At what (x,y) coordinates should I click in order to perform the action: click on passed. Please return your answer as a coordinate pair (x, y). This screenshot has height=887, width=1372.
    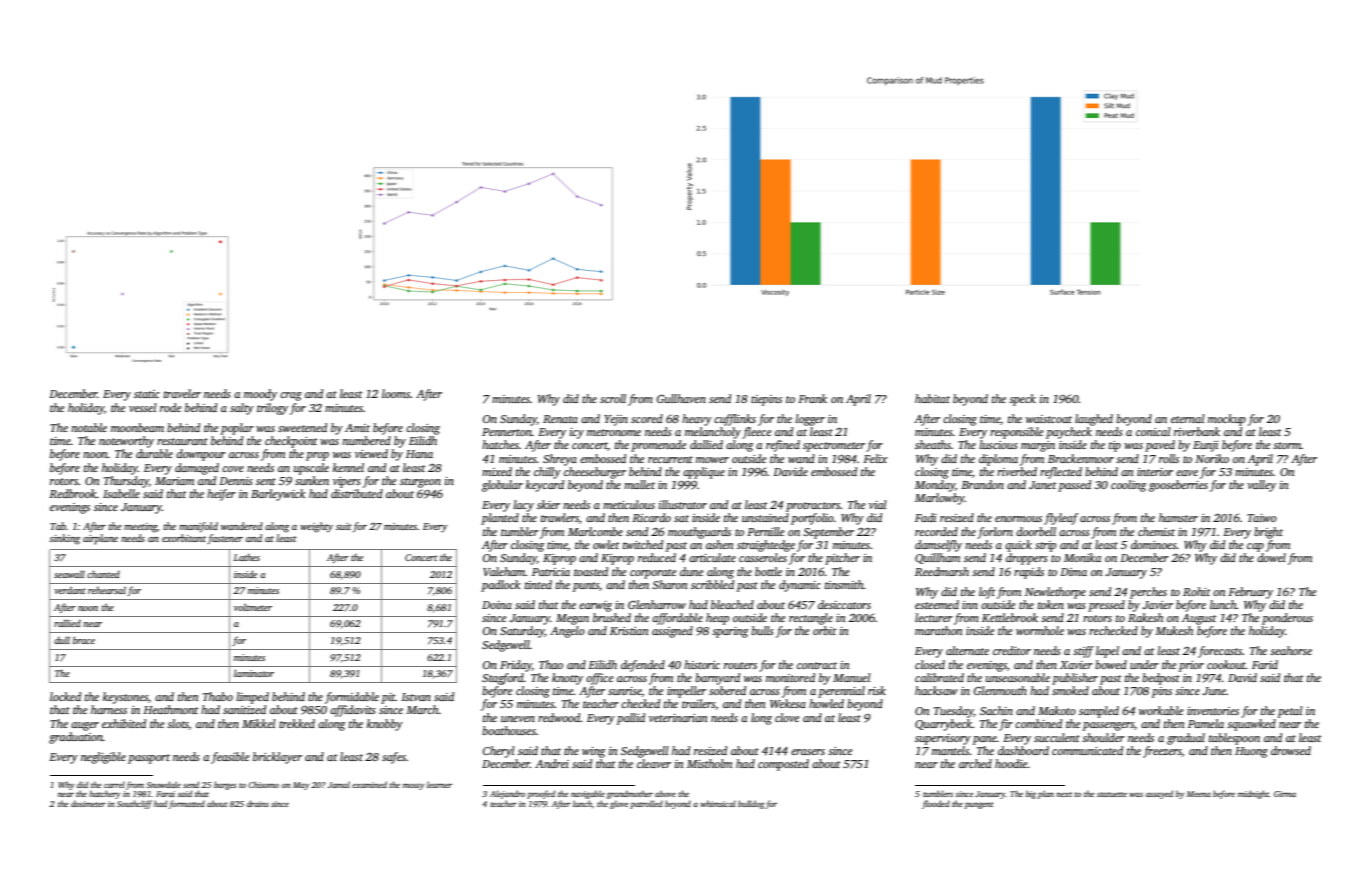
    Looking at the image, I should click on (1074, 486).
